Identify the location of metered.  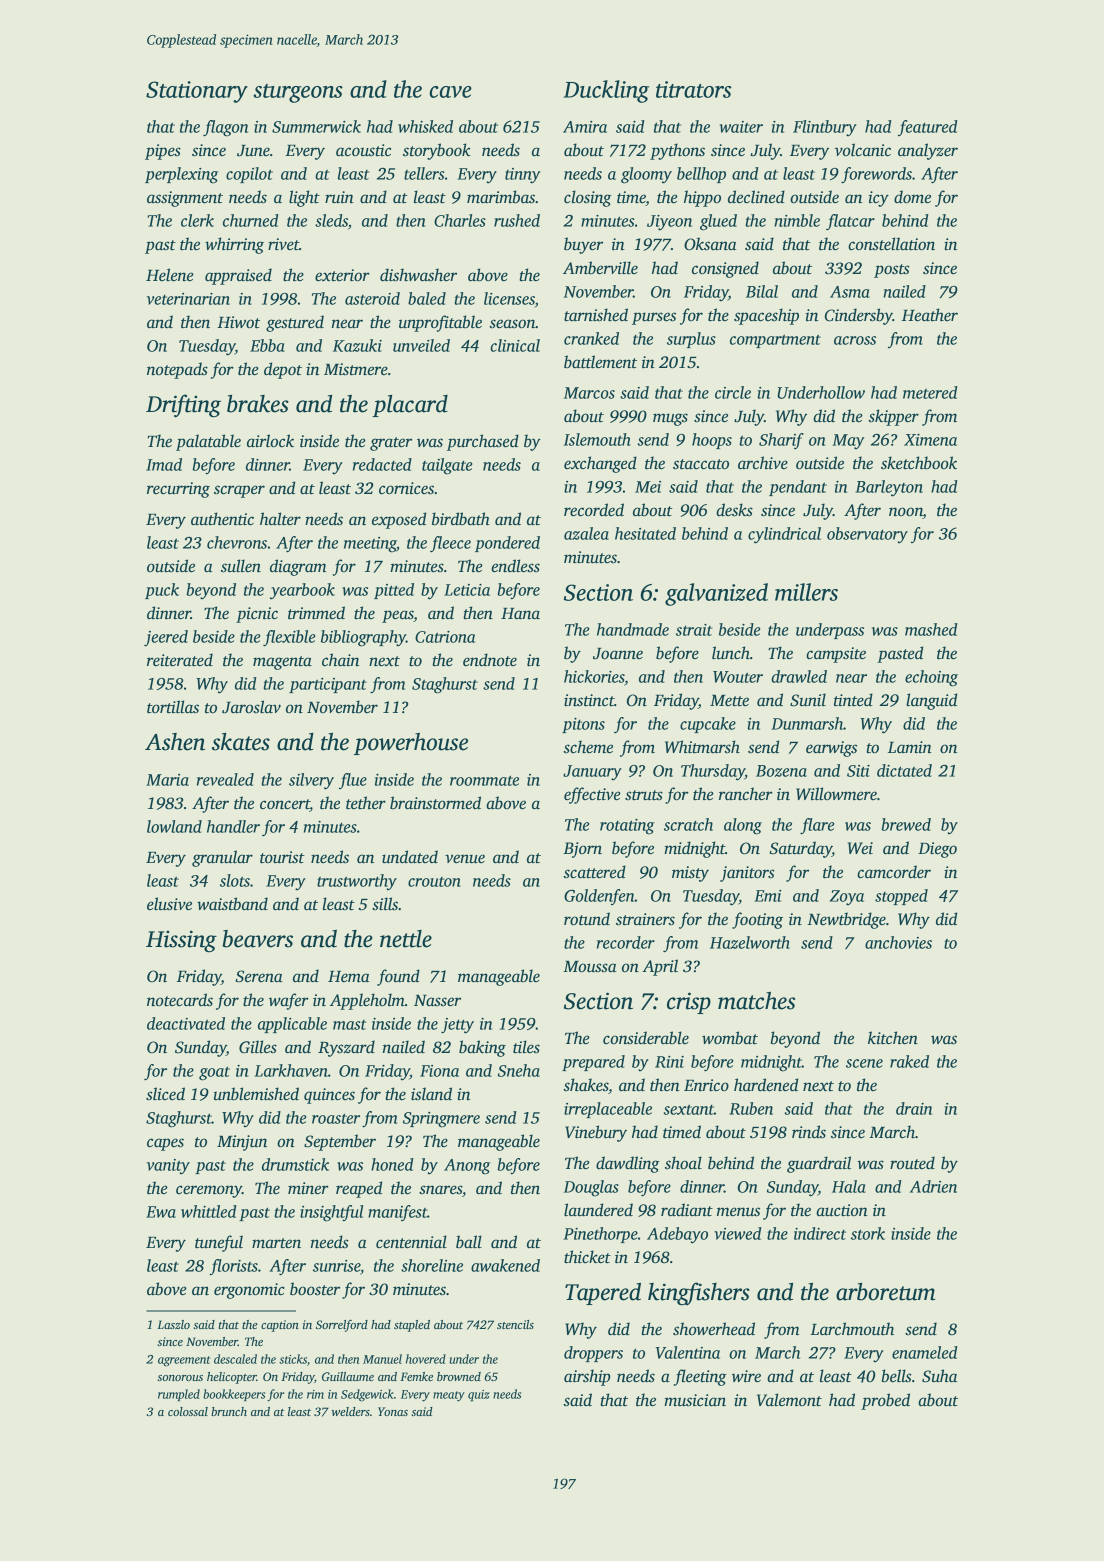
(930, 392).
